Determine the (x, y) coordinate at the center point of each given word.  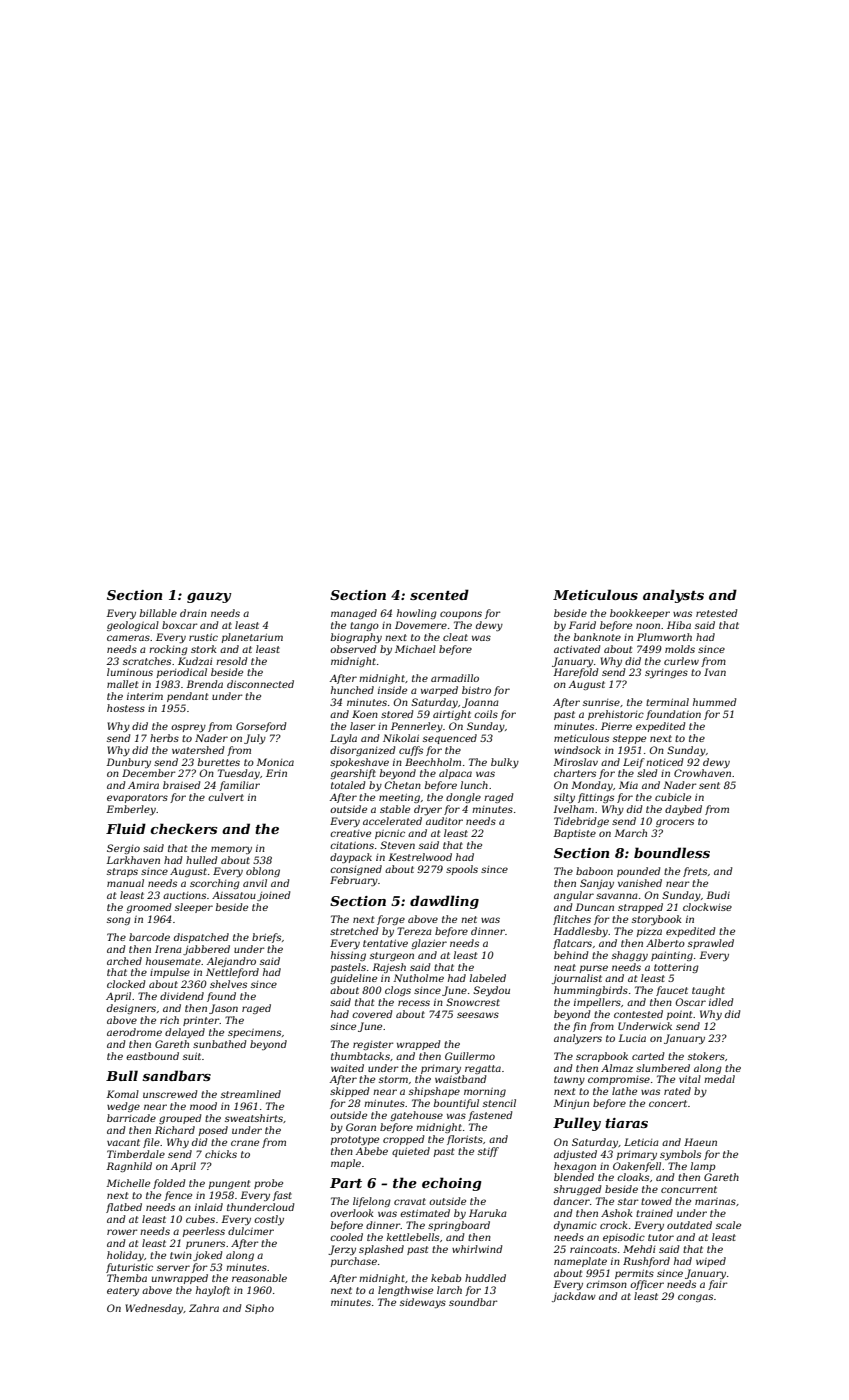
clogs (398, 991)
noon (648, 626)
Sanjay (597, 884)
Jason (223, 1009)
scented (439, 594)
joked (207, 1256)
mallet (122, 684)
